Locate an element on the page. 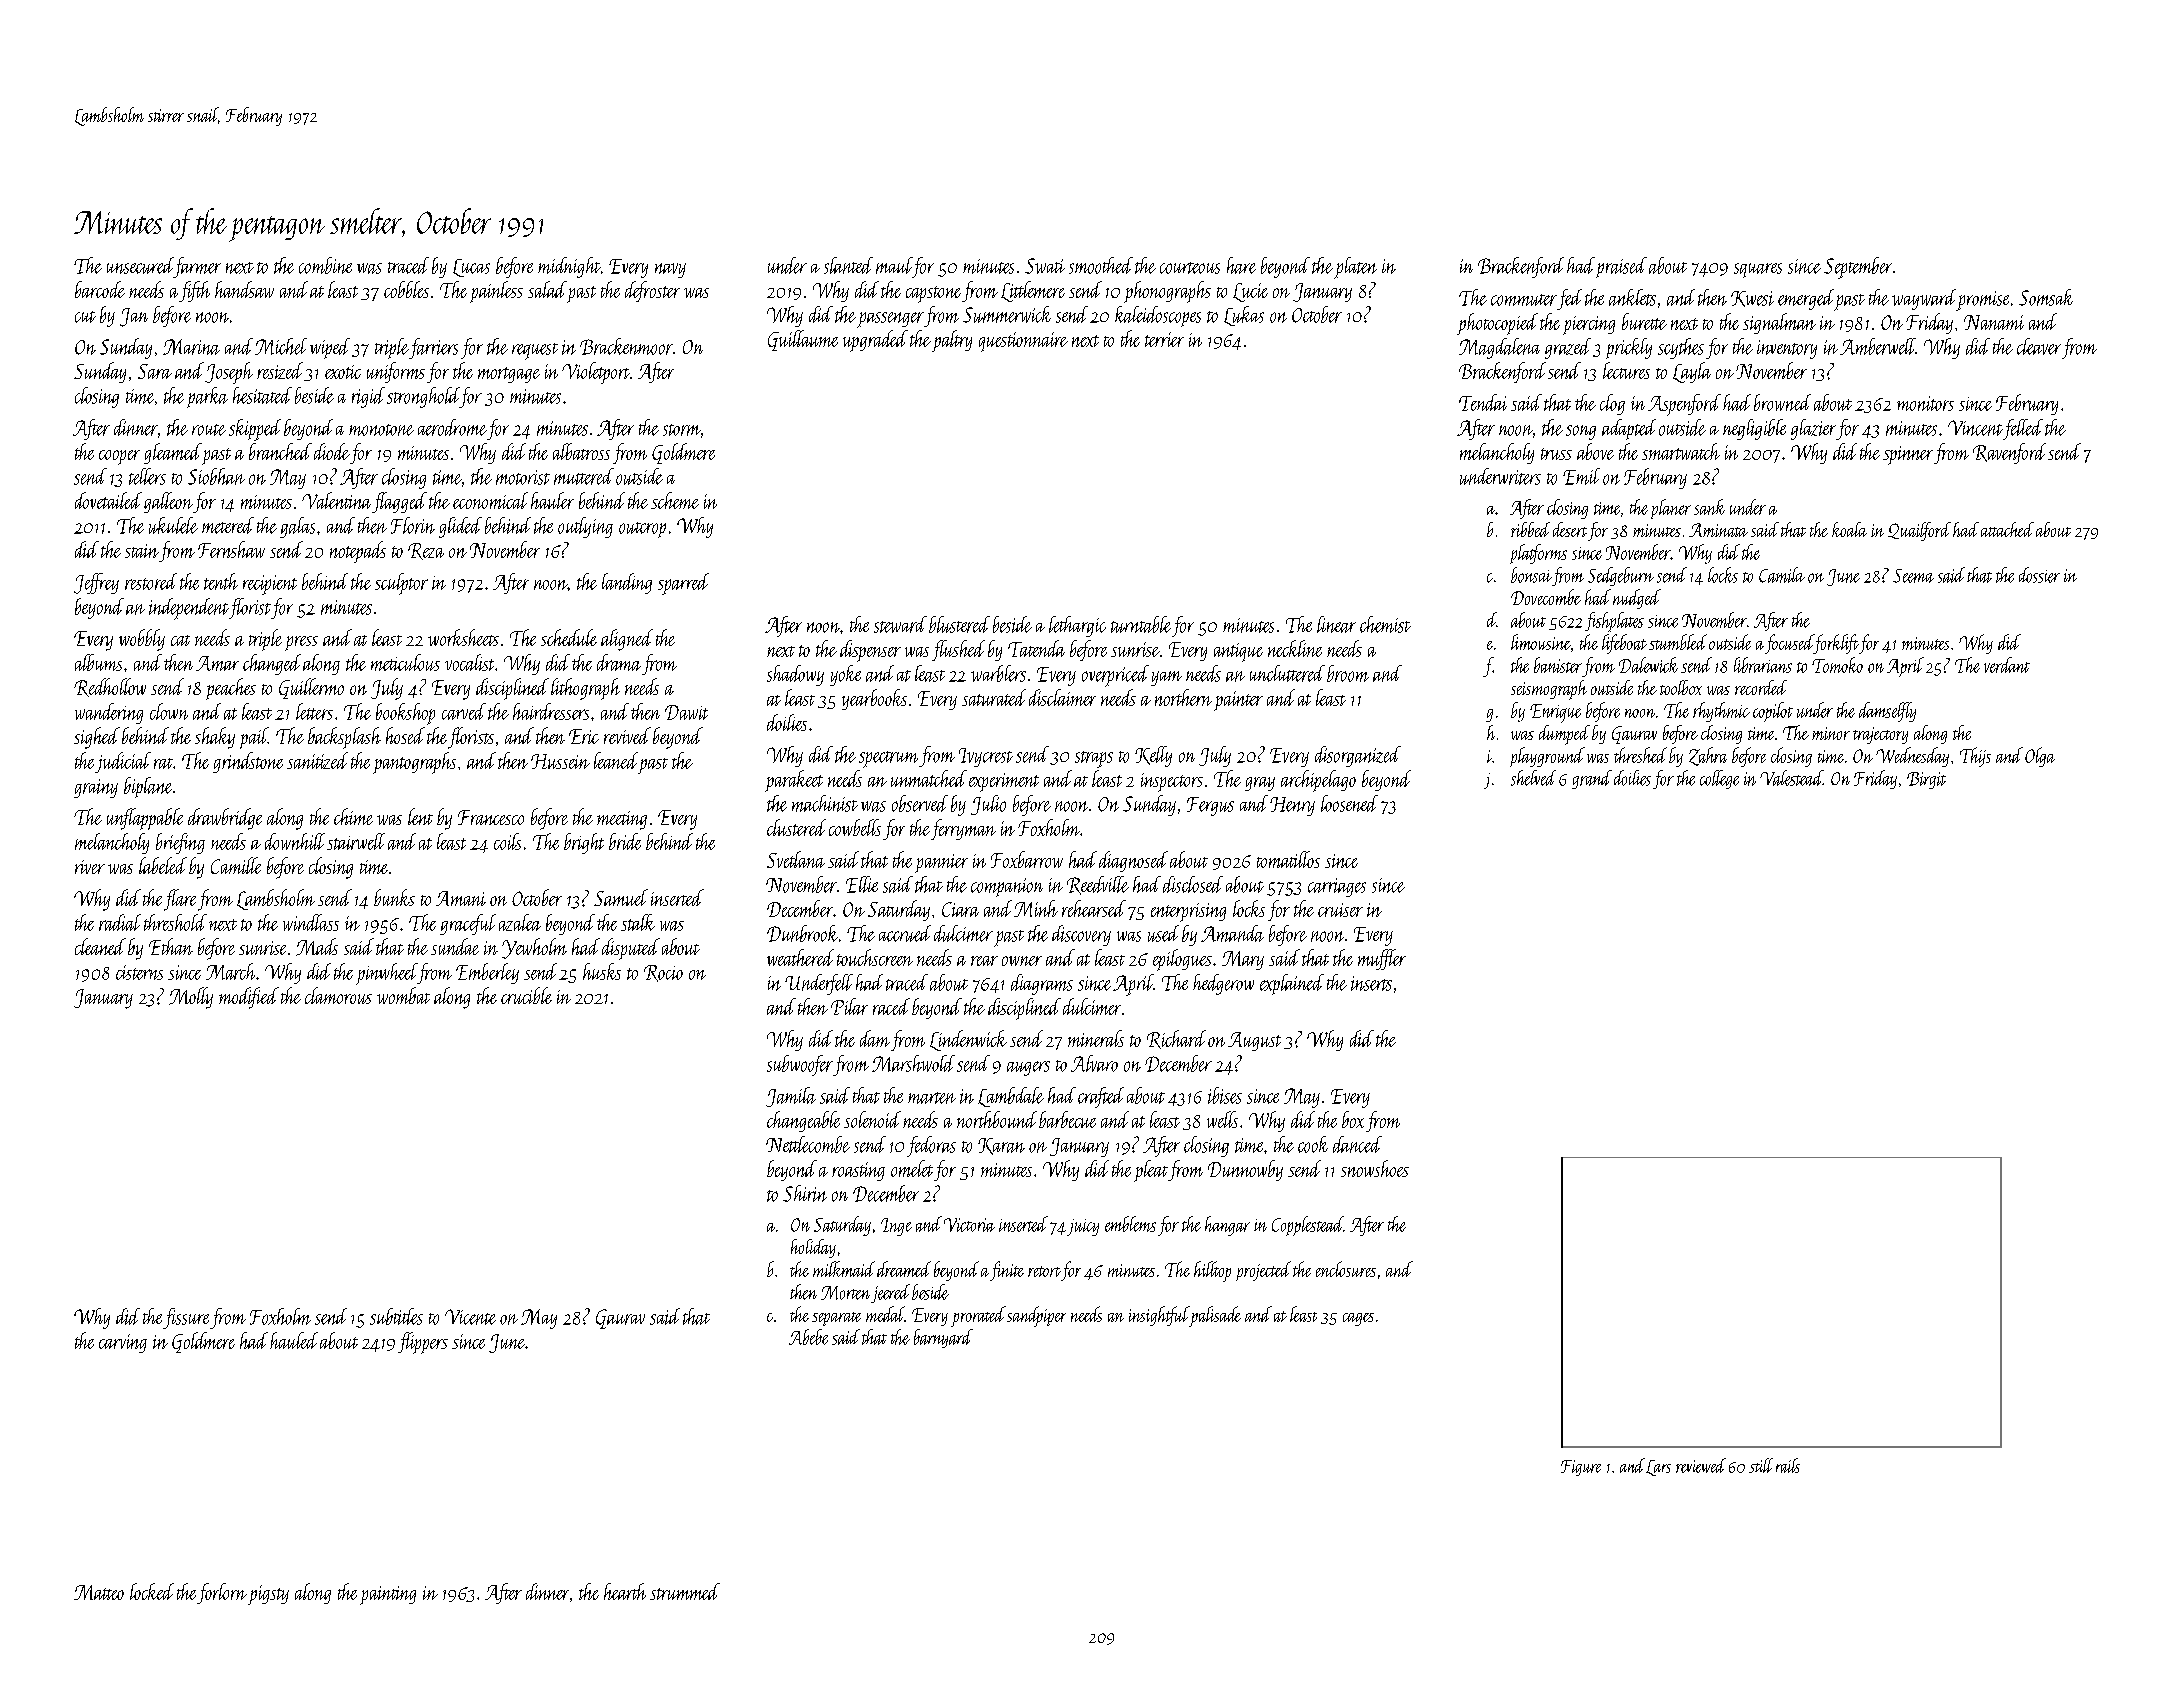 The height and width of the page is (1683, 2178). barnyard is located at coordinates (943, 1338).
